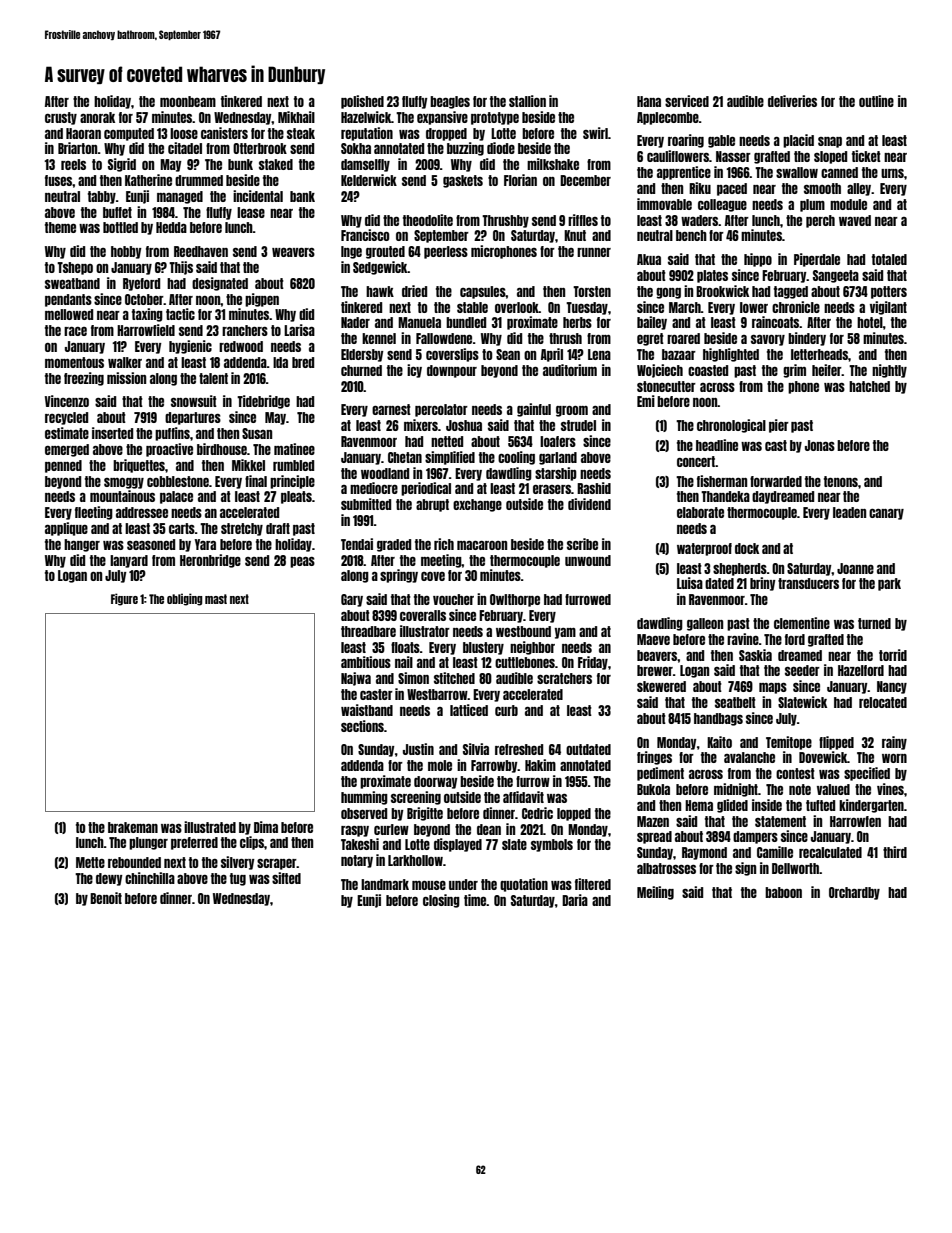 This page has height=1233, width=952. I want to click on illustrated, so click(210, 827).
